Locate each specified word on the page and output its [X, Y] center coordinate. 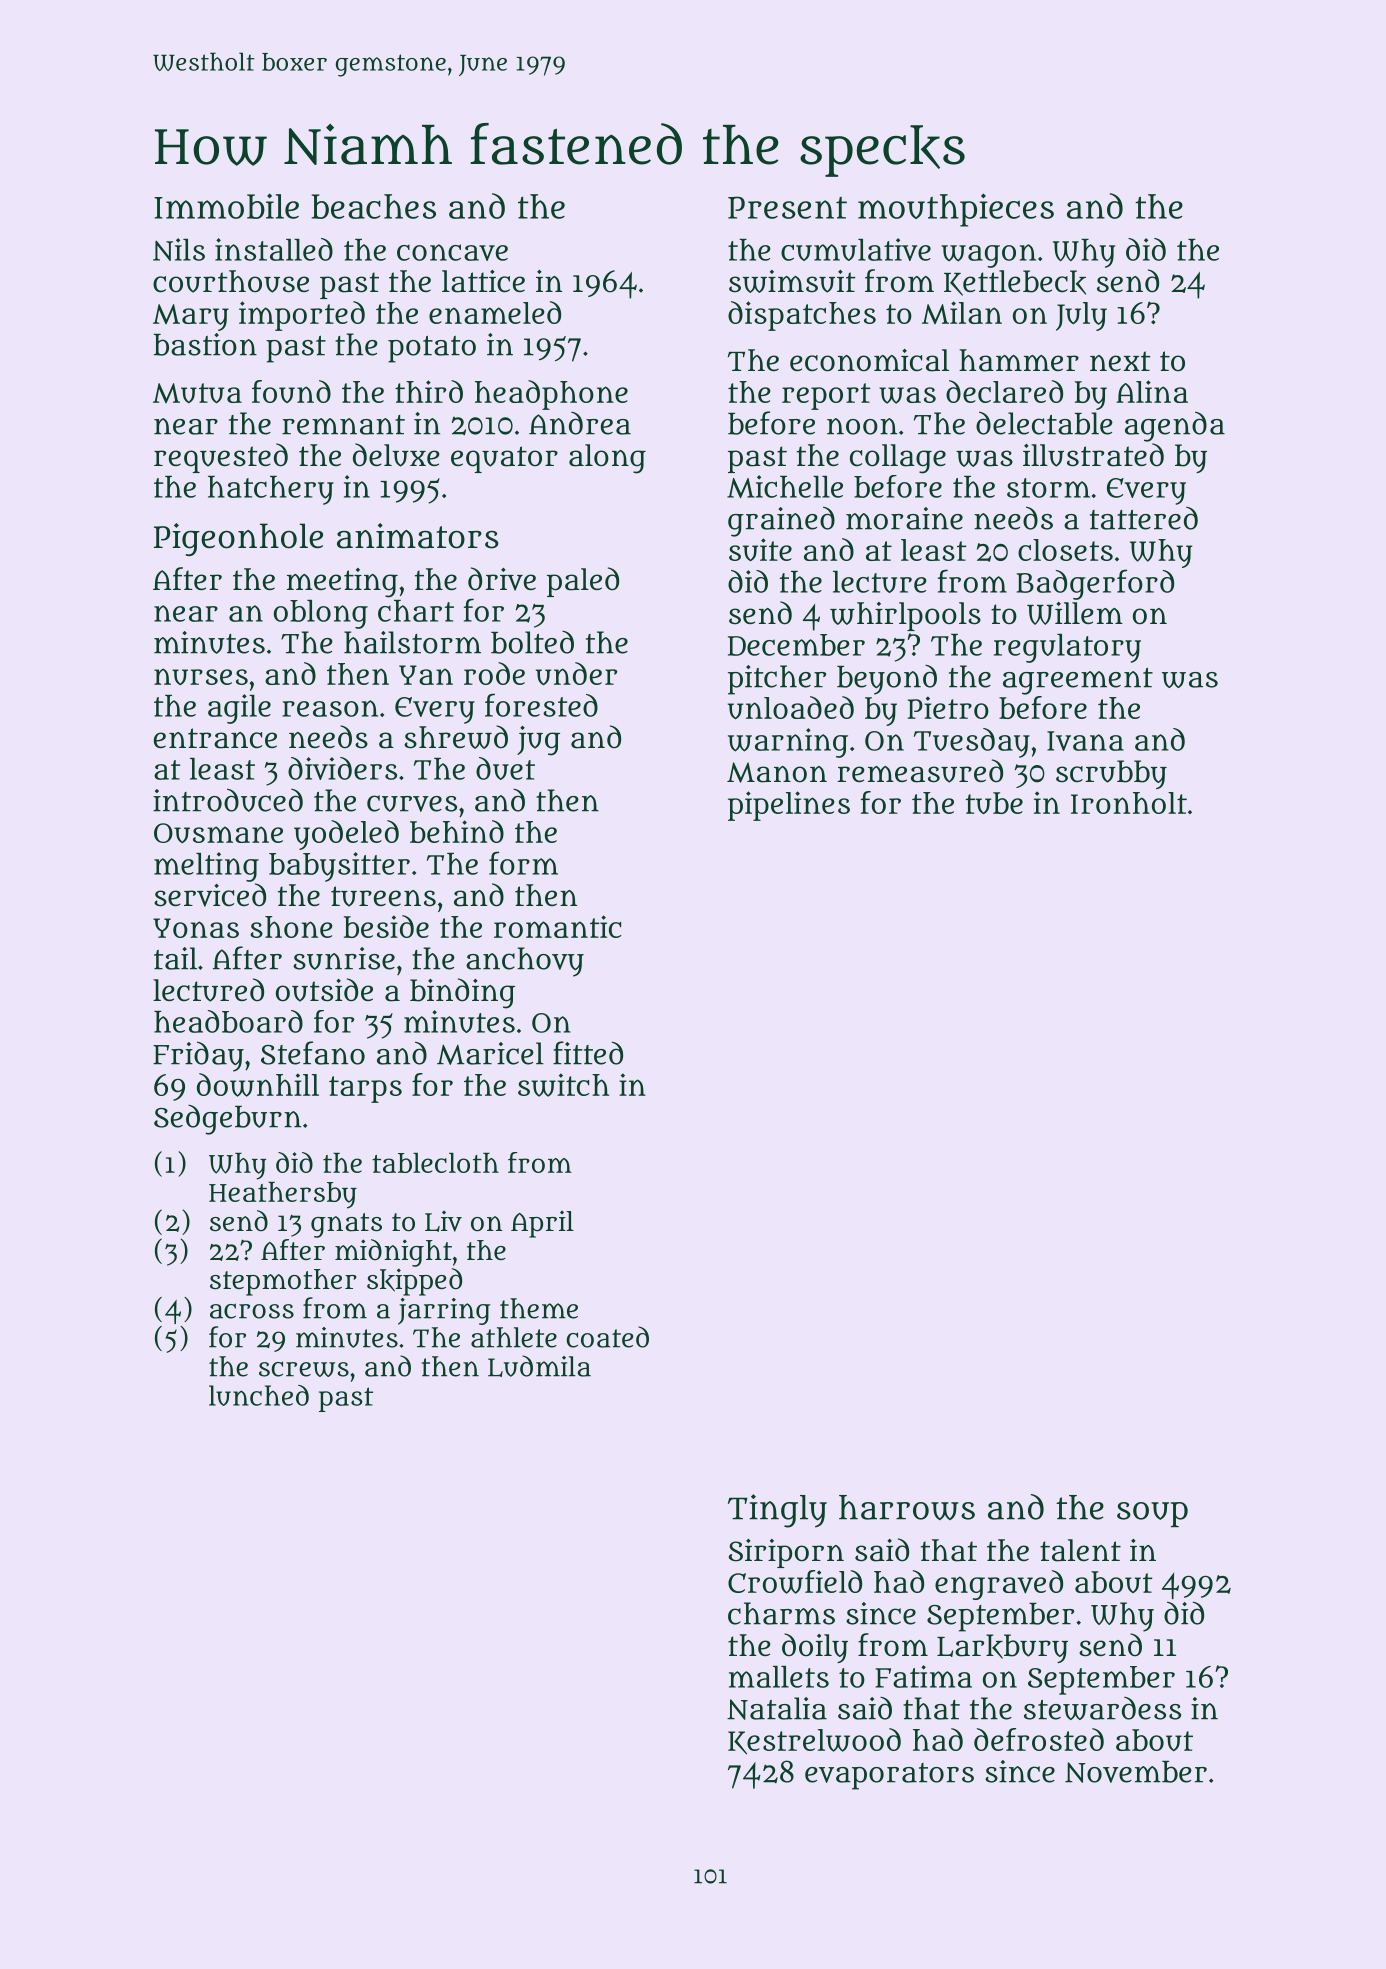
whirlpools [905, 616]
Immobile [226, 206]
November [1136, 1772]
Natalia [777, 1708]
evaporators [889, 1776]
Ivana [1085, 741]
